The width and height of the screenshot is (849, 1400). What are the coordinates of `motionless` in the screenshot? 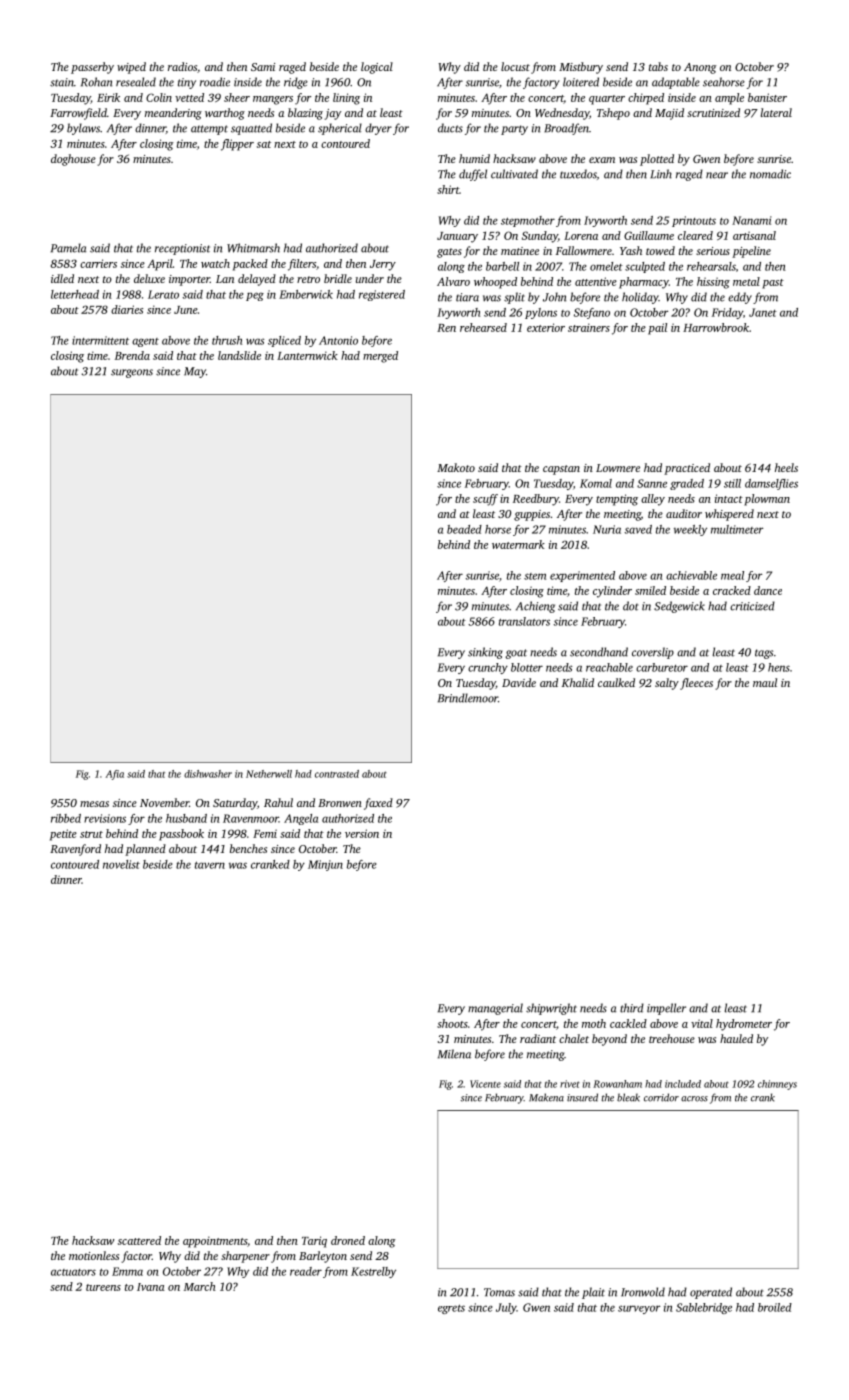 It's located at (94, 1255).
